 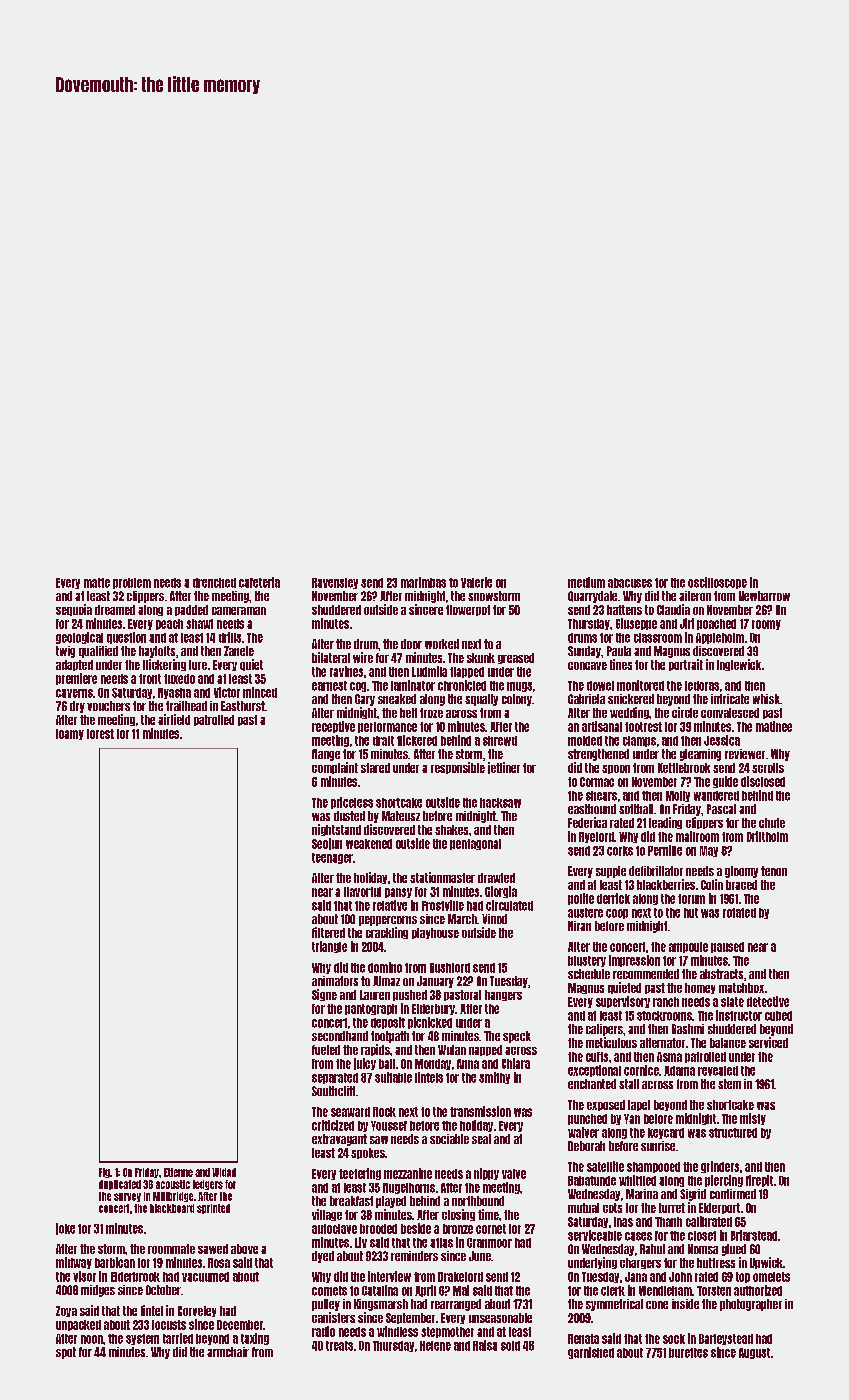 I want to click on tarried, so click(x=178, y=1338).
